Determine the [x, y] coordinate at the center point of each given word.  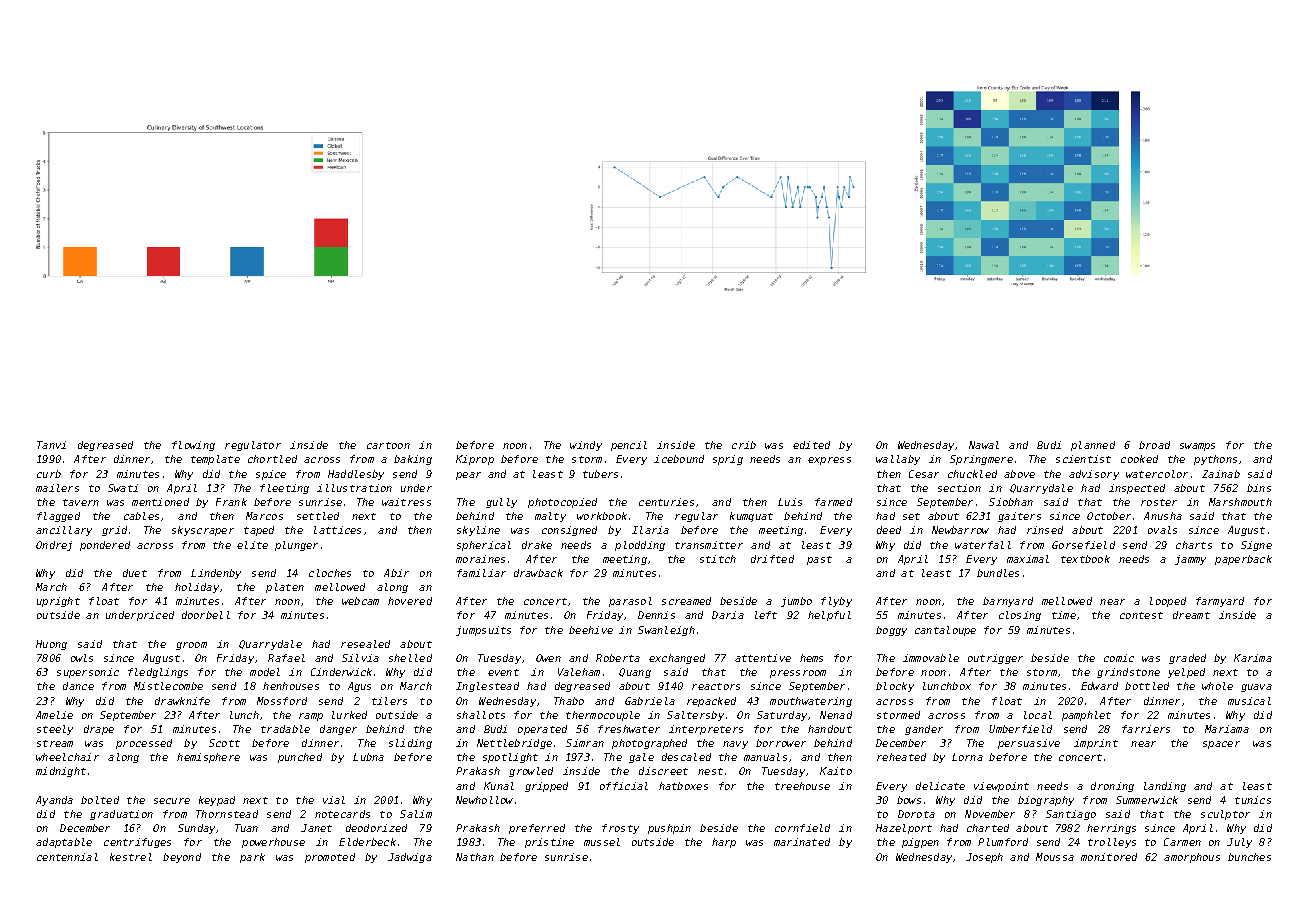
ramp [311, 717]
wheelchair [67, 757]
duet [135, 573]
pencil [629, 446]
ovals [1162, 530]
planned [1093, 446]
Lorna [967, 757]
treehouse [802, 786]
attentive [763, 658]
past [819, 560]
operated [542, 730]
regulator [253, 446]
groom [191, 646]
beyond [182, 858]
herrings [1111, 829]
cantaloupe [945, 631]
